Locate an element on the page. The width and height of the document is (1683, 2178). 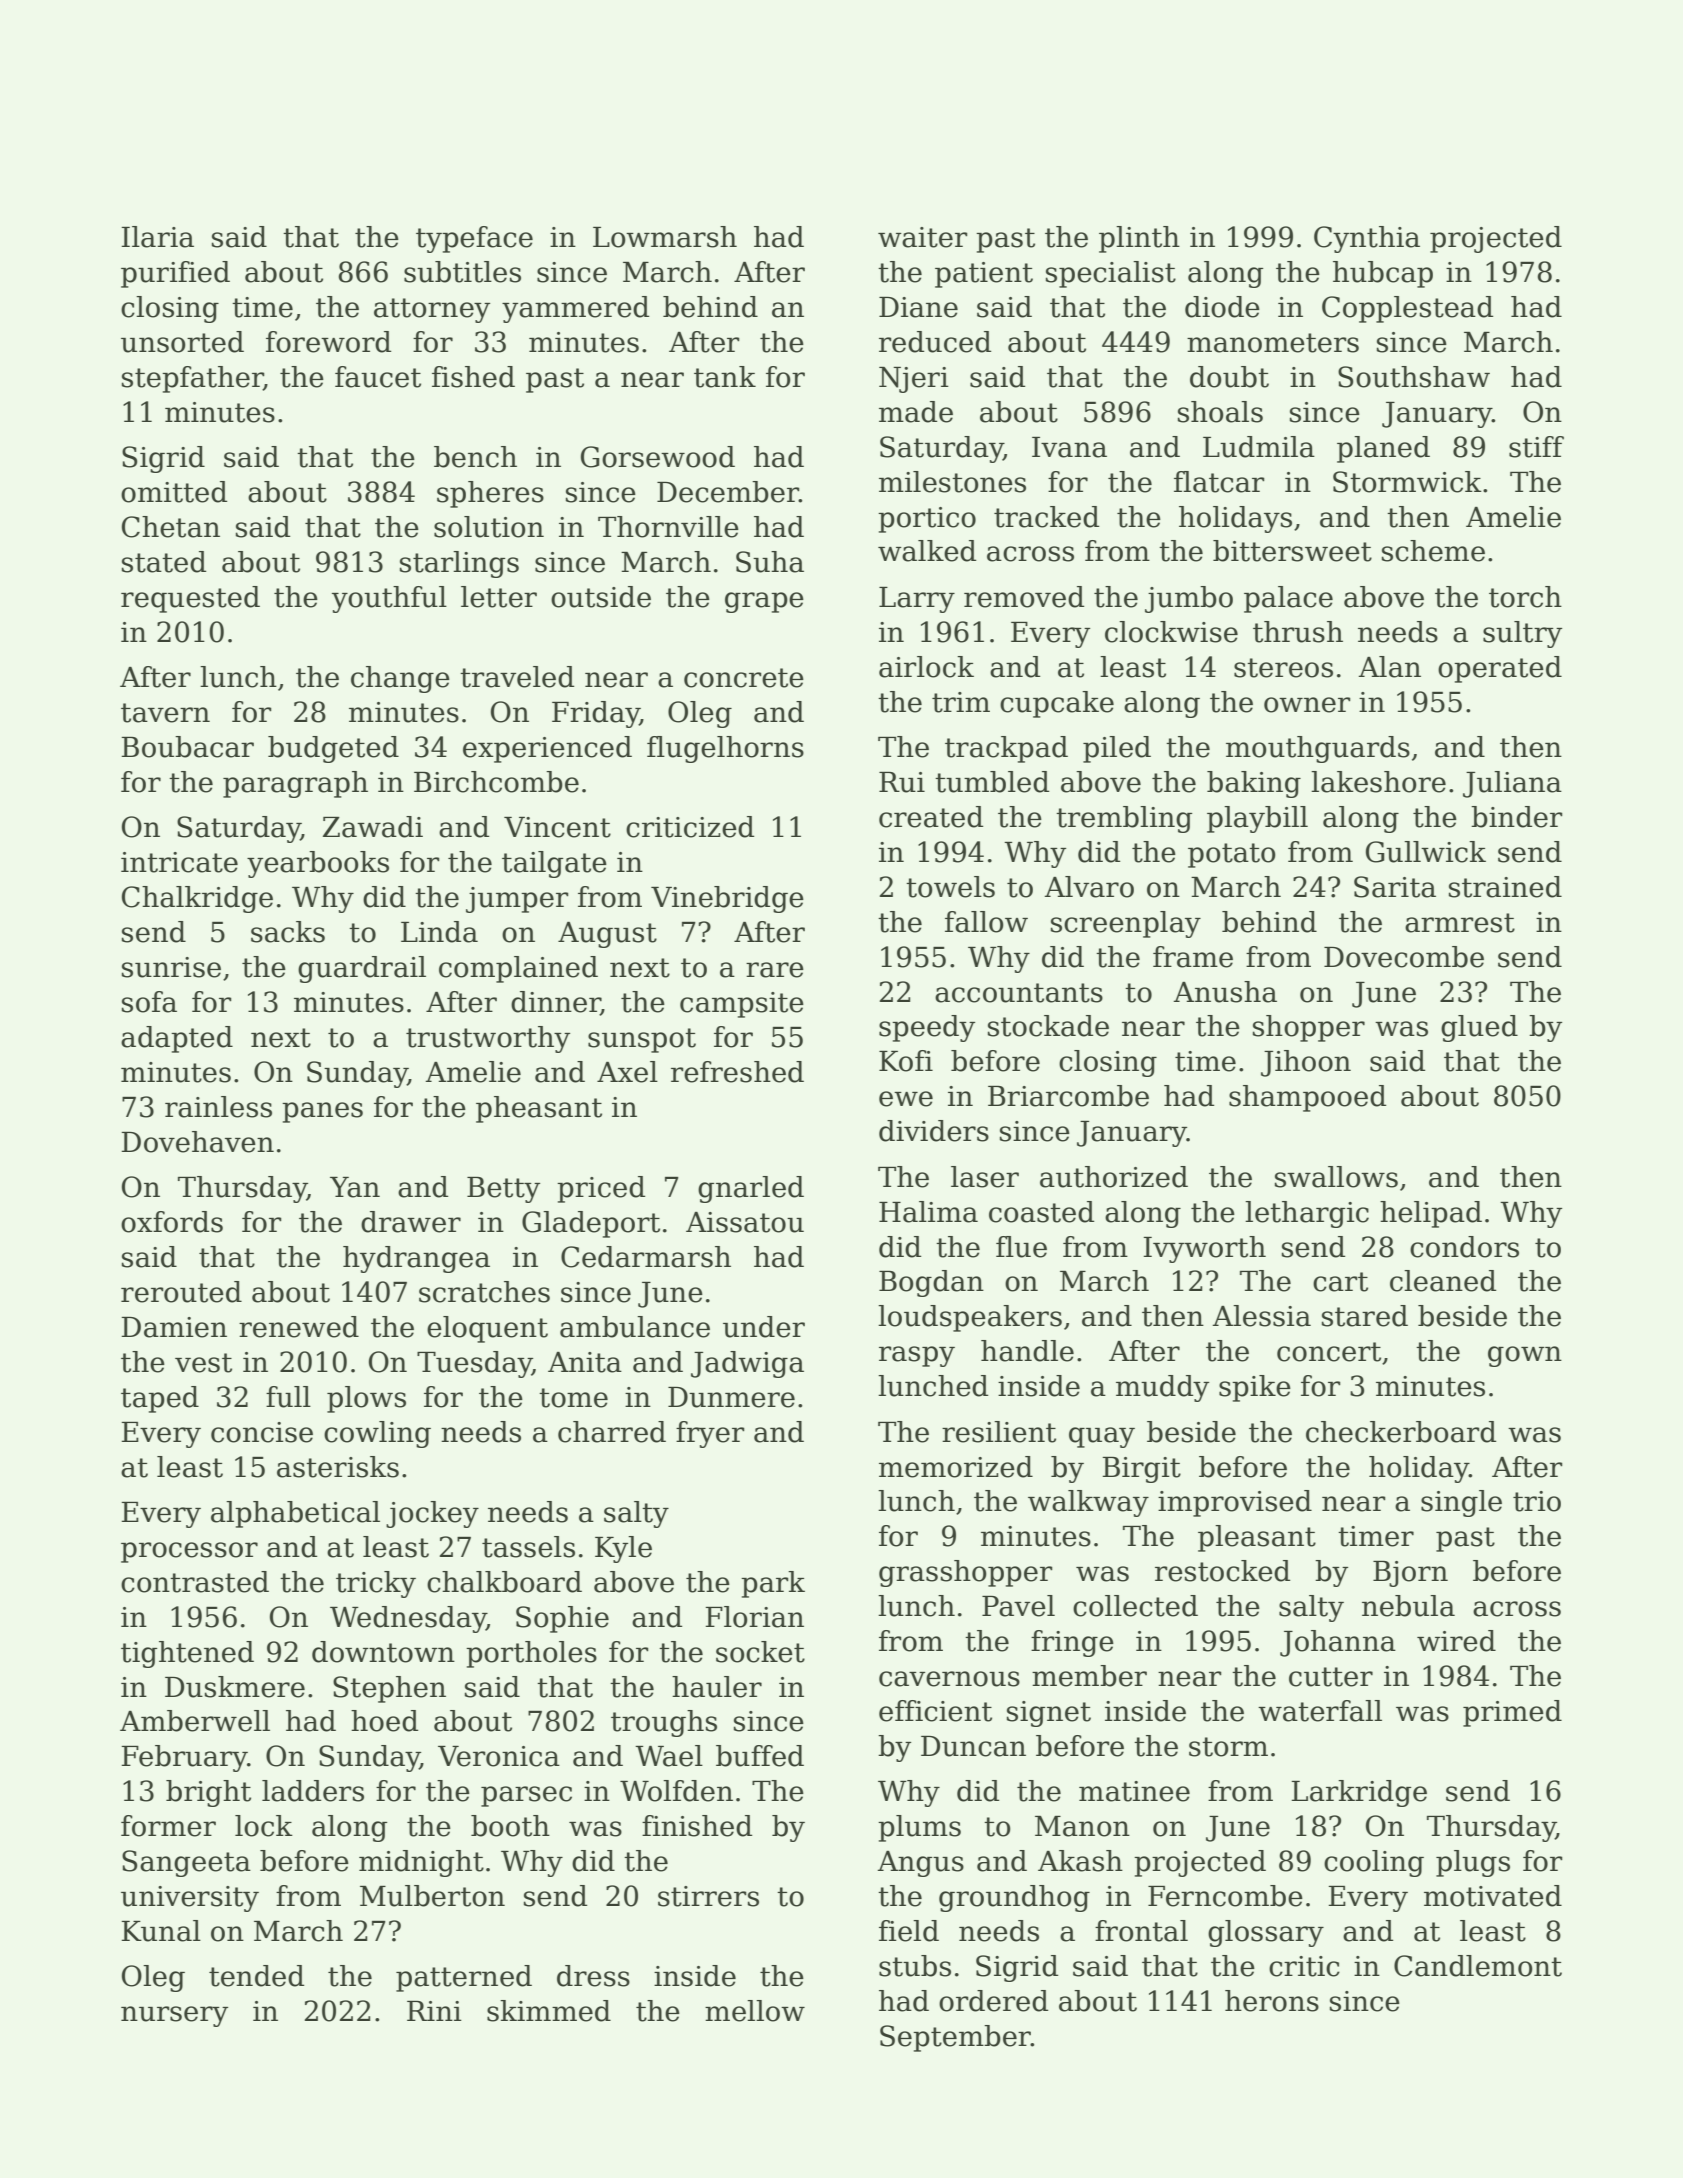
Sarita is located at coordinates (1395, 887).
